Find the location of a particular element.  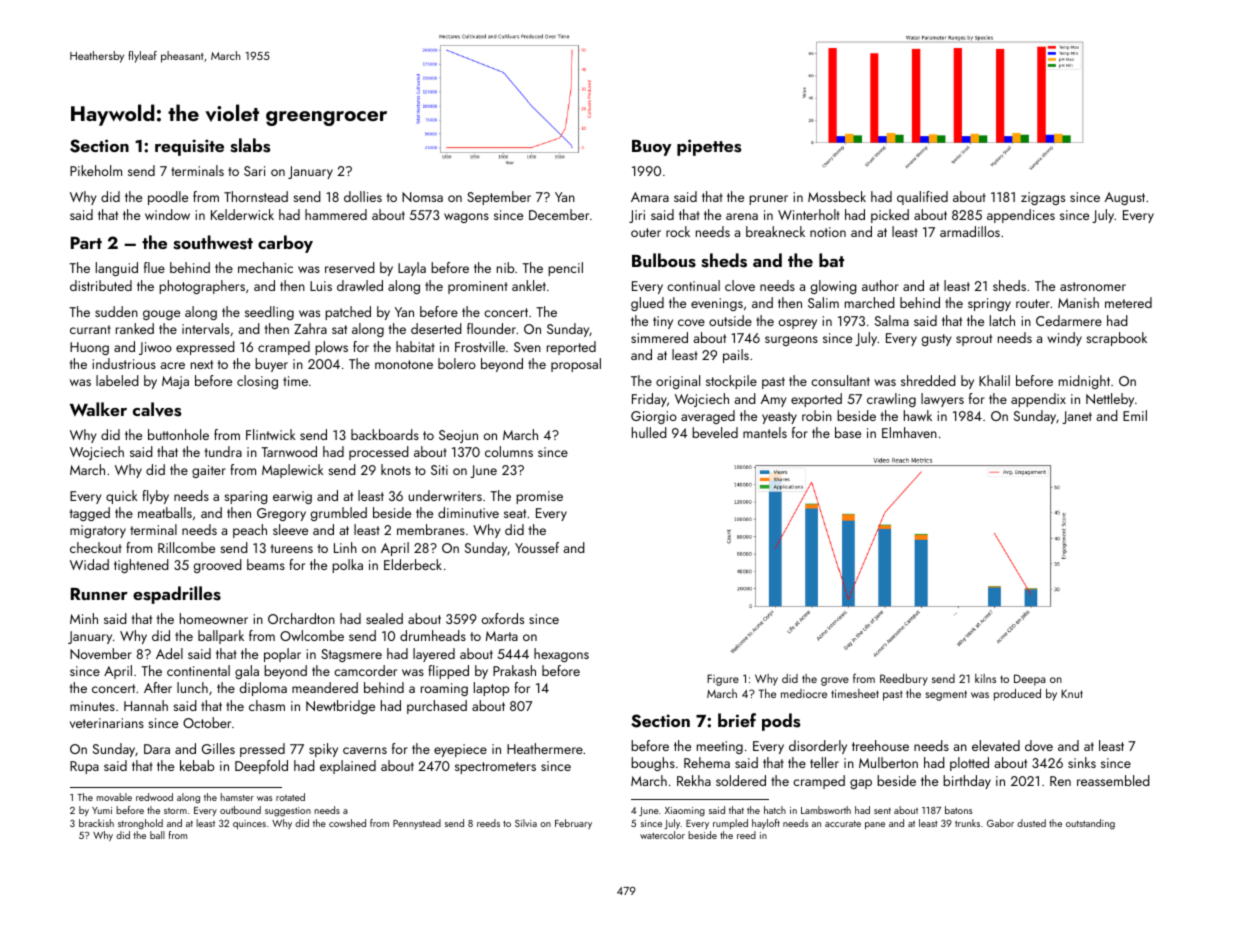

mechanic is located at coordinates (265, 267).
